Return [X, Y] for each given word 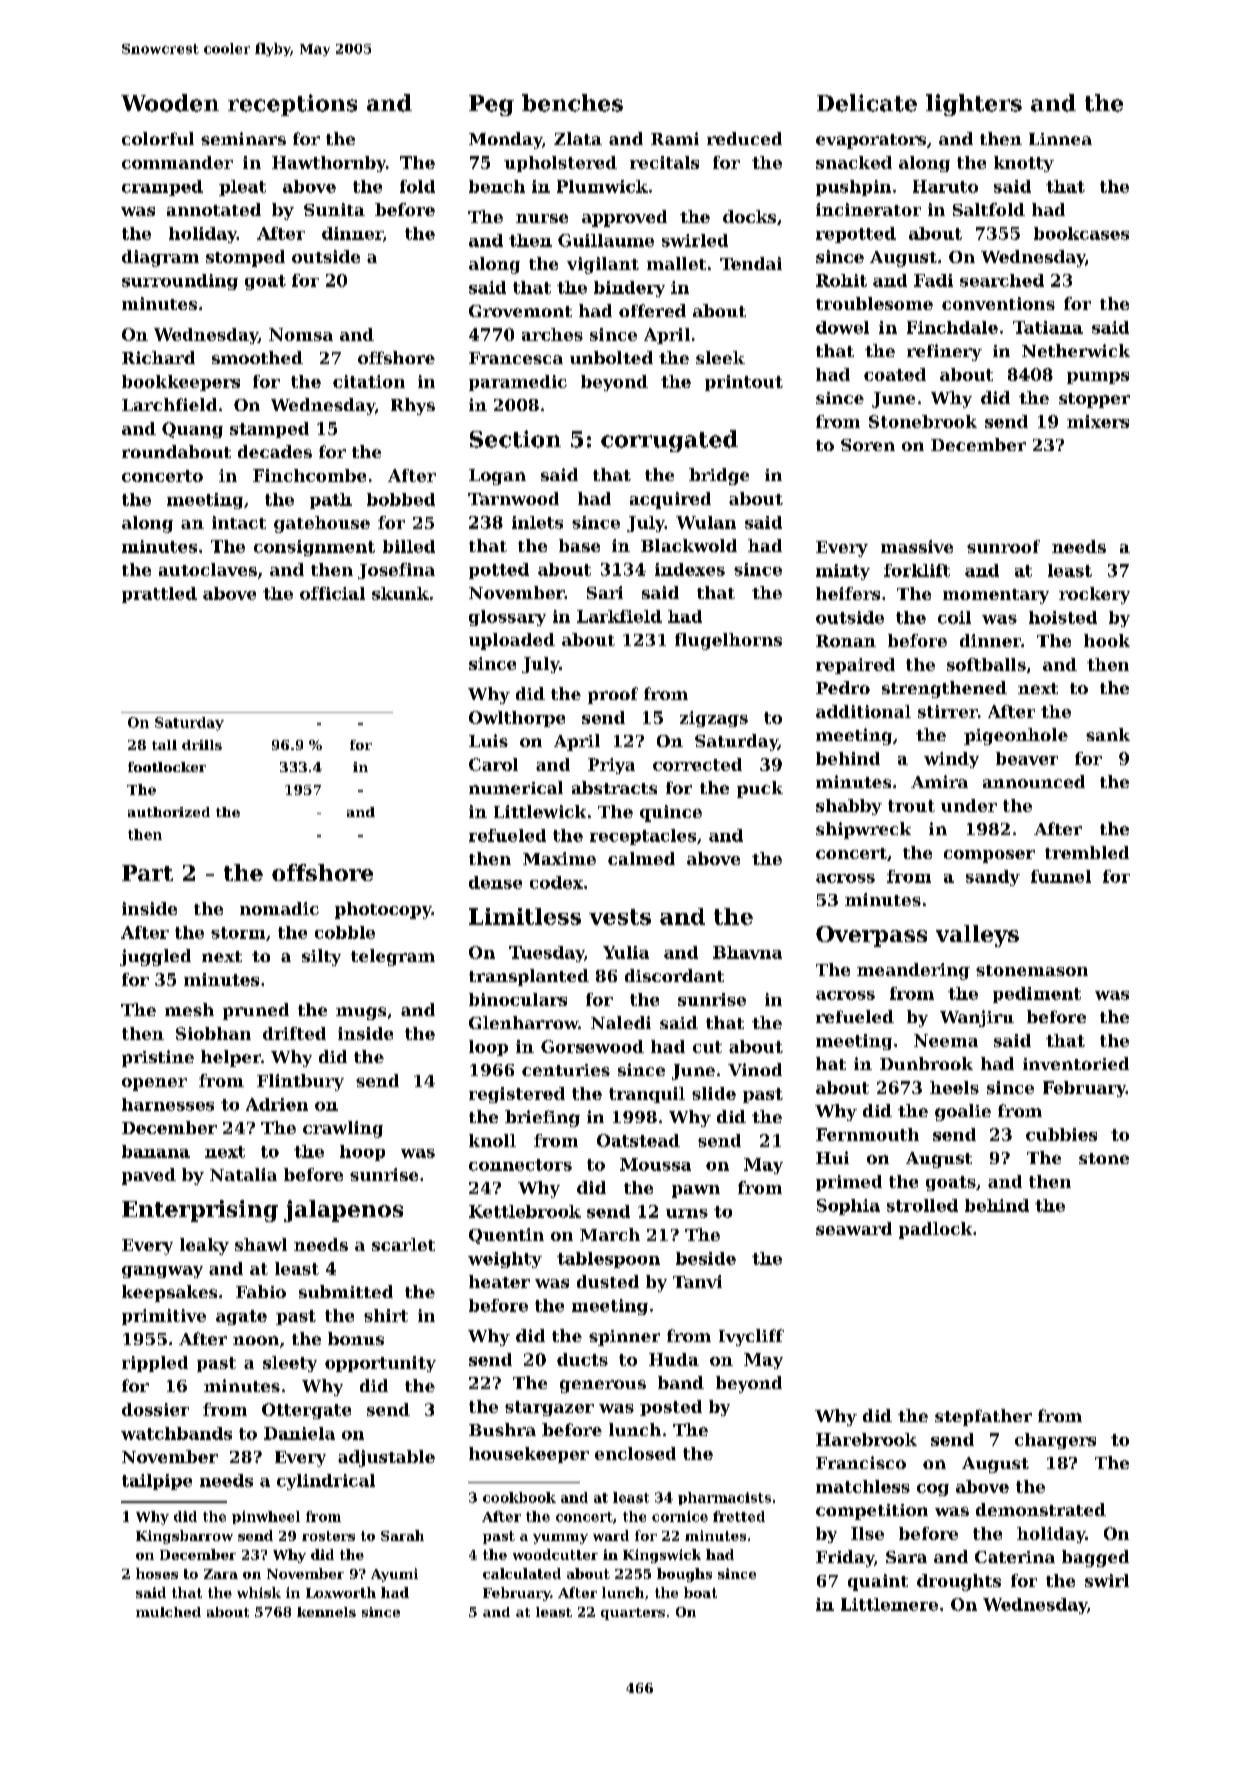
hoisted [1063, 617]
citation [369, 381]
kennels [326, 1612]
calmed [641, 858]
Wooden [170, 103]
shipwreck [863, 830]
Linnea [1060, 139]
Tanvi [697, 1281]
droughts [959, 1582]
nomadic [279, 908]
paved [149, 1176]
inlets [537, 522]
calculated [522, 1573]
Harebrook [866, 1439]
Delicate [867, 103]
